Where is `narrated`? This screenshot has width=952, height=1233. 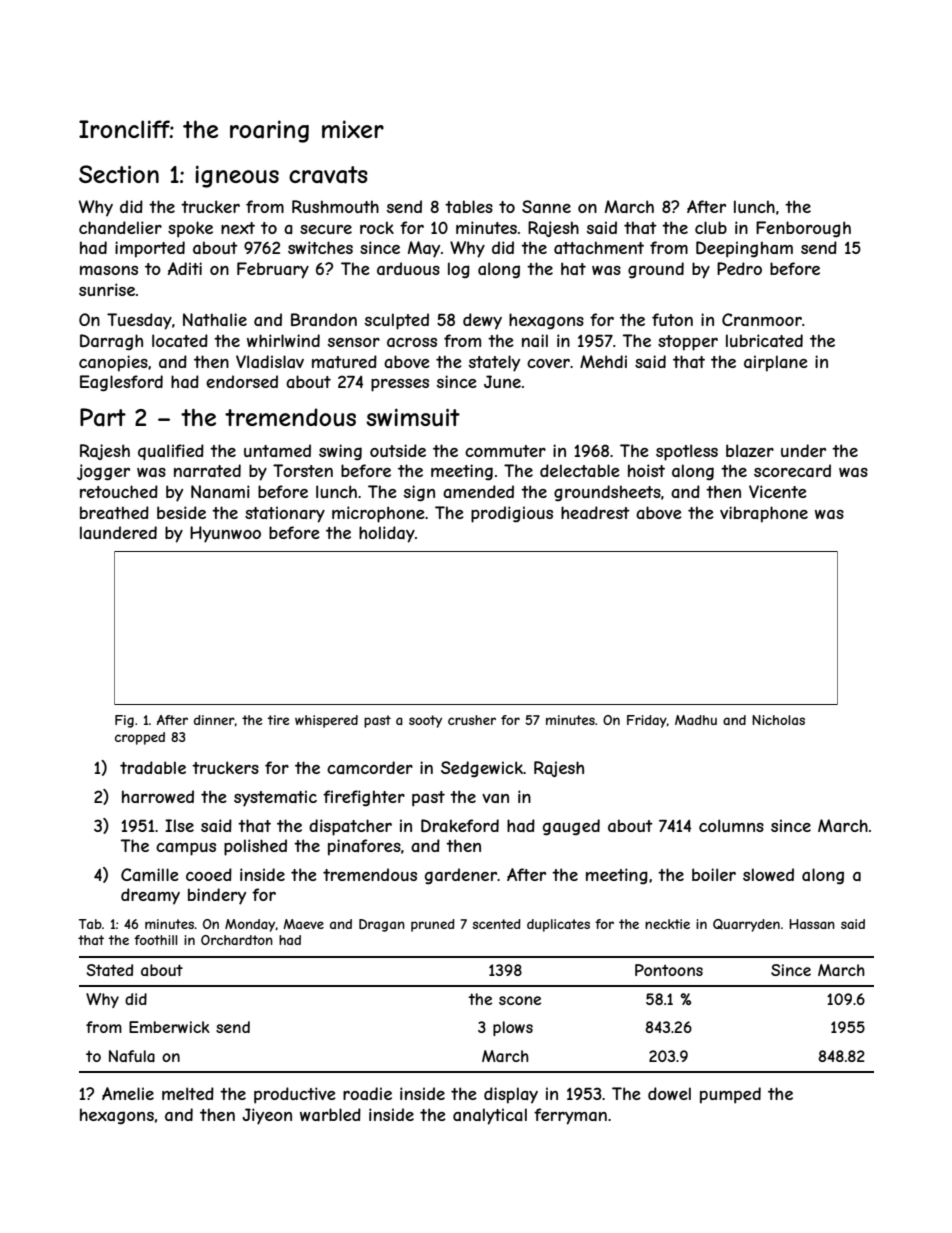 narrated is located at coordinates (207, 470).
